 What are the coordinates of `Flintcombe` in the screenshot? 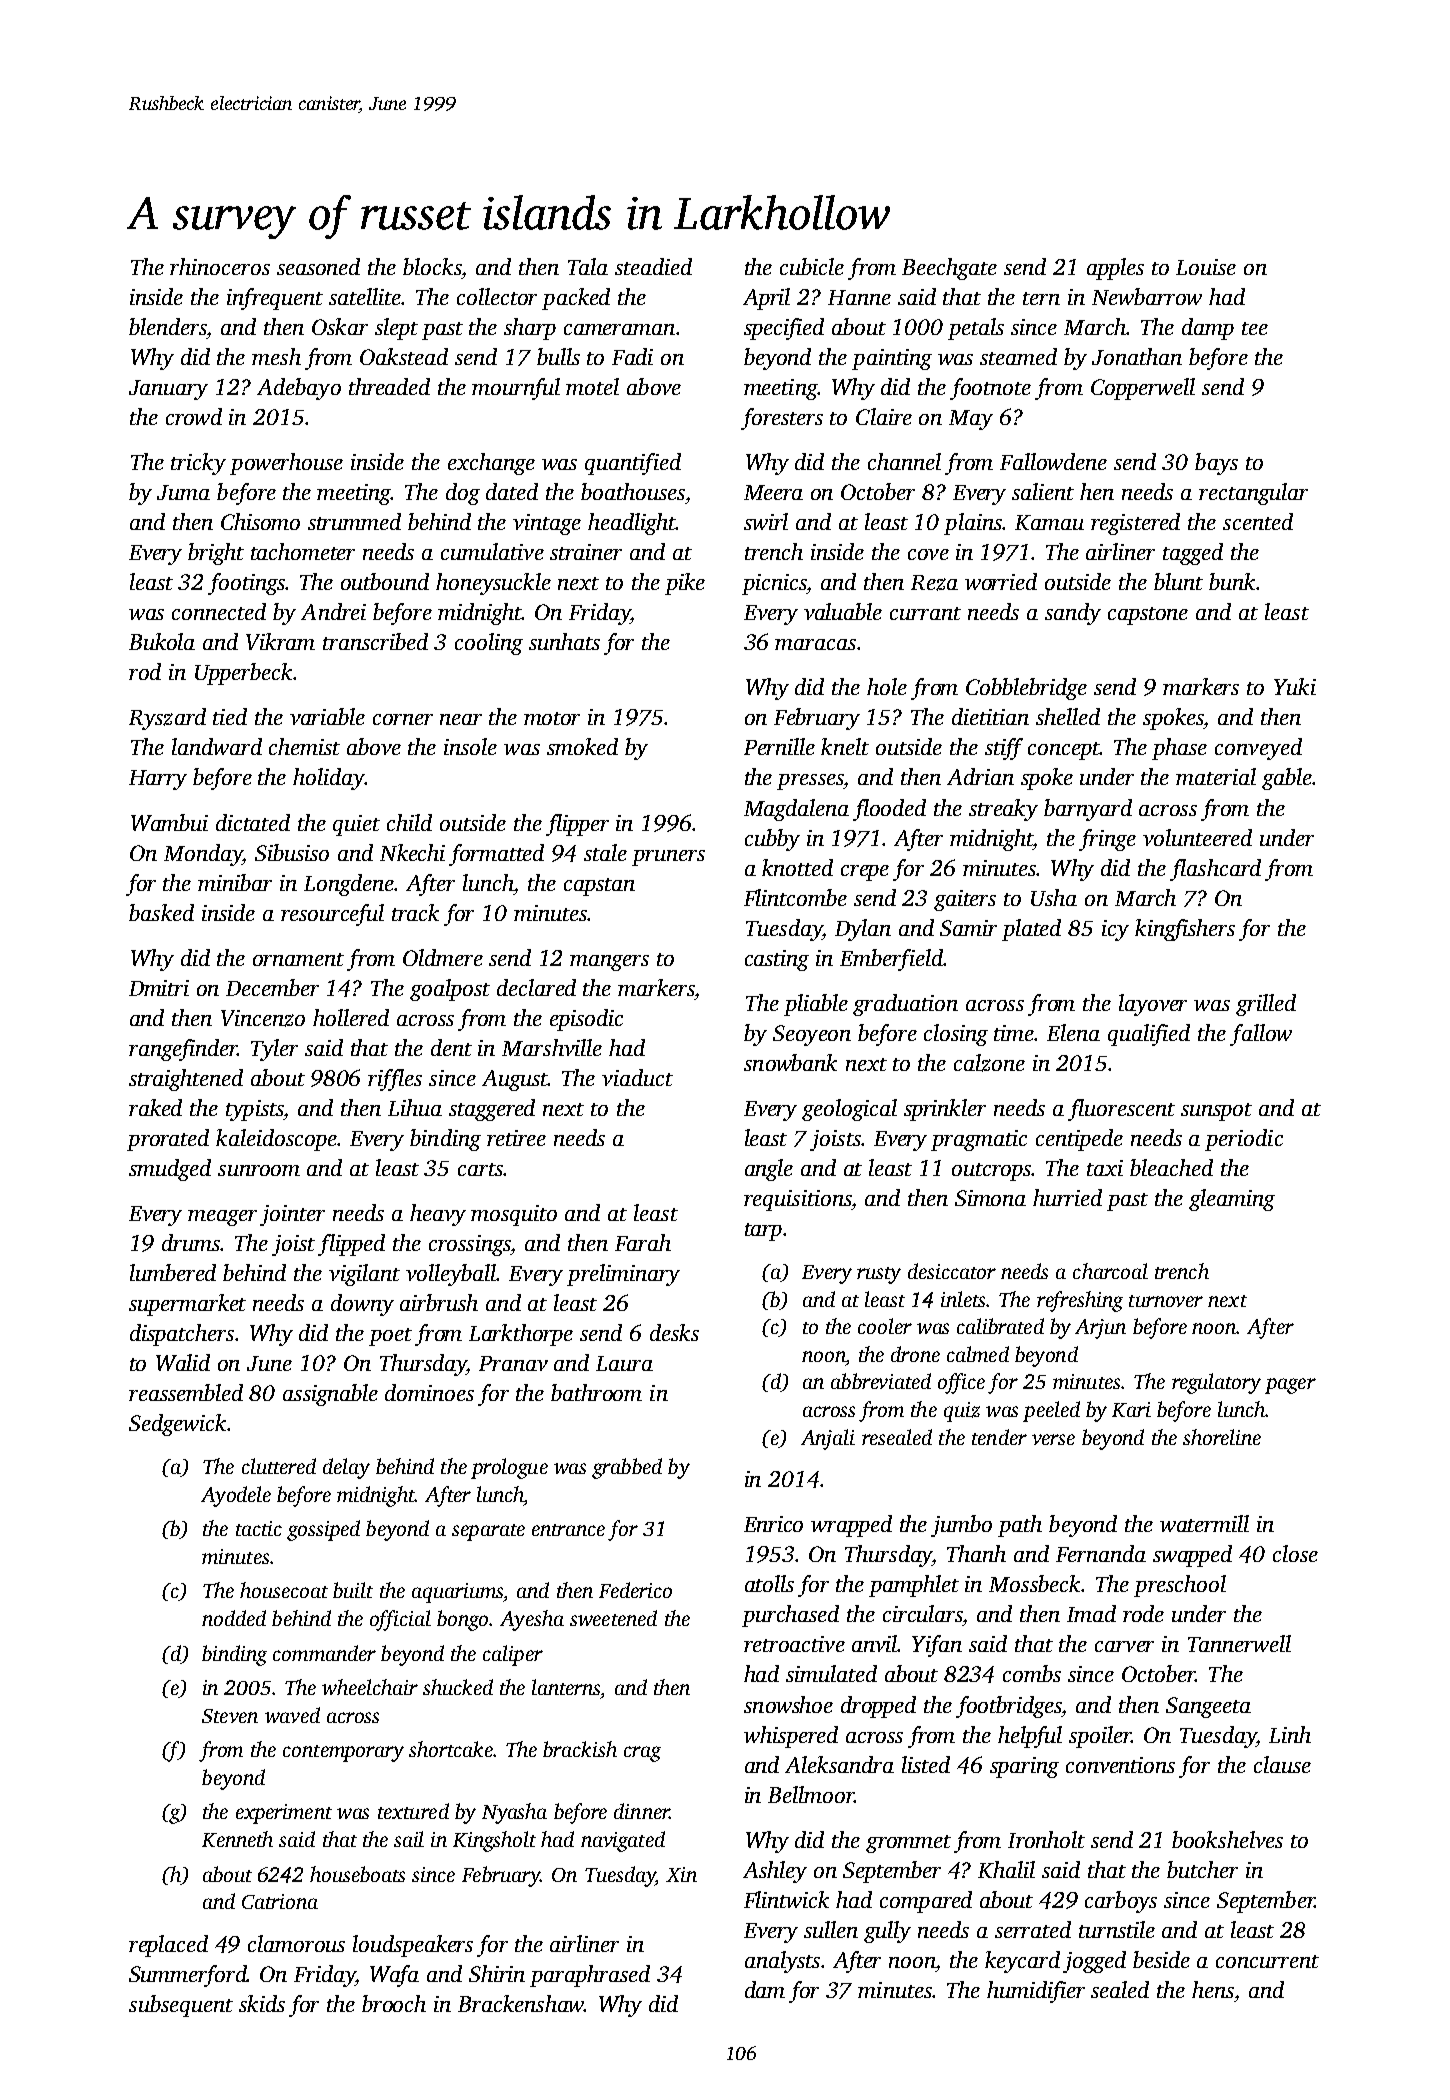 It's located at (795, 897).
